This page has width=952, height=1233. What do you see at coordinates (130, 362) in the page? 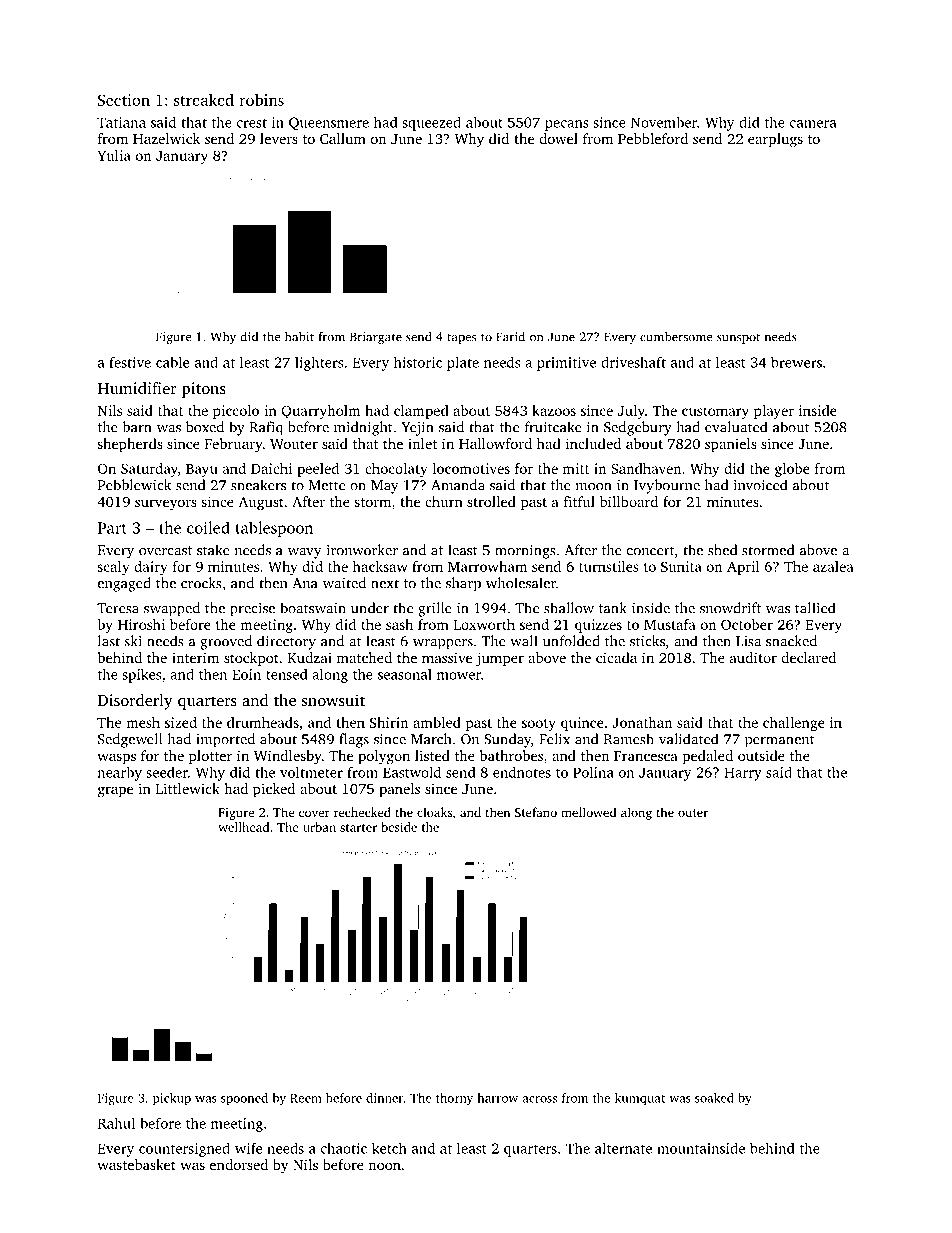
I see `festive` at bounding box center [130, 362].
